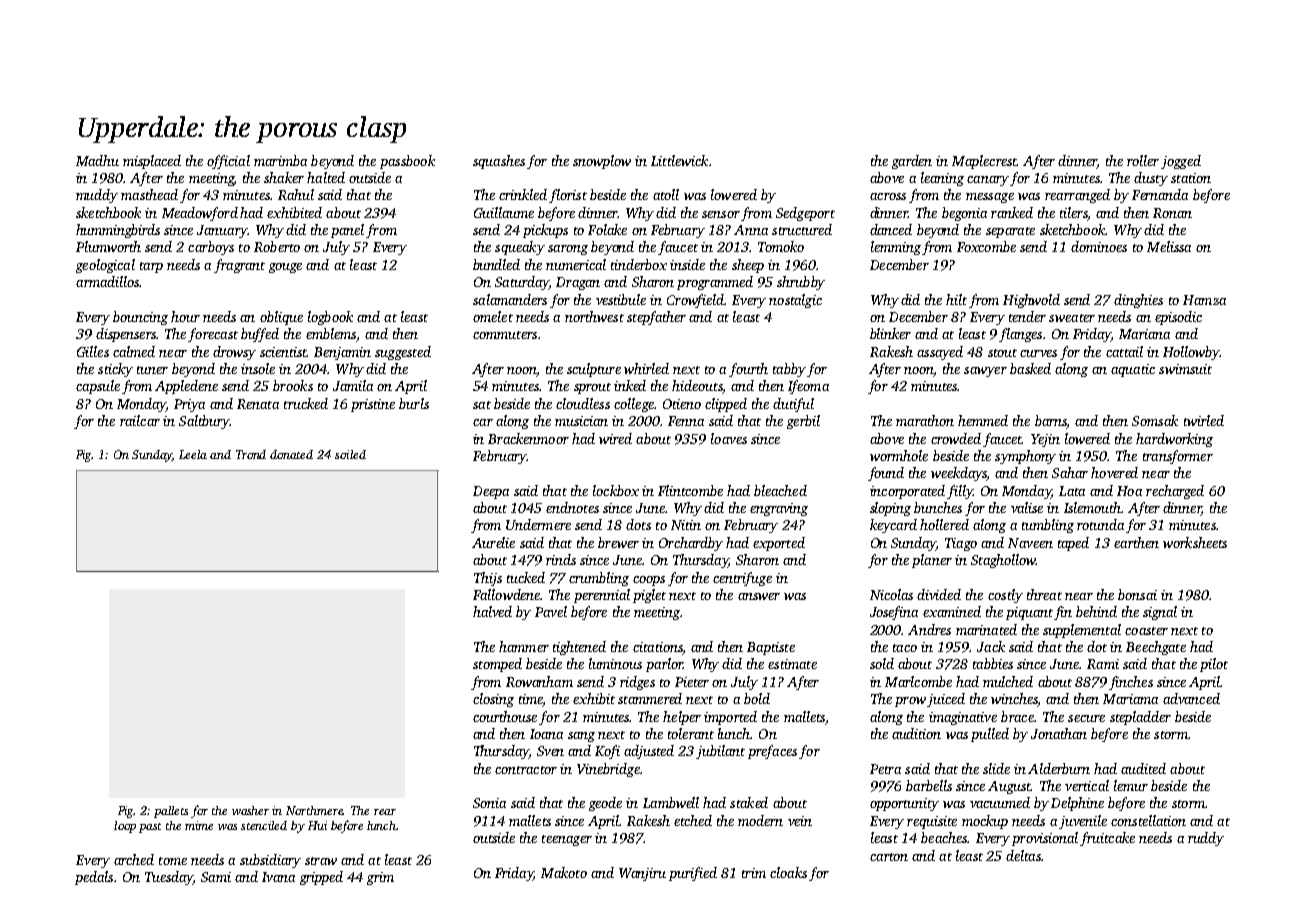 The width and height of the image is (1308, 924). I want to click on Thijs, so click(488, 579).
